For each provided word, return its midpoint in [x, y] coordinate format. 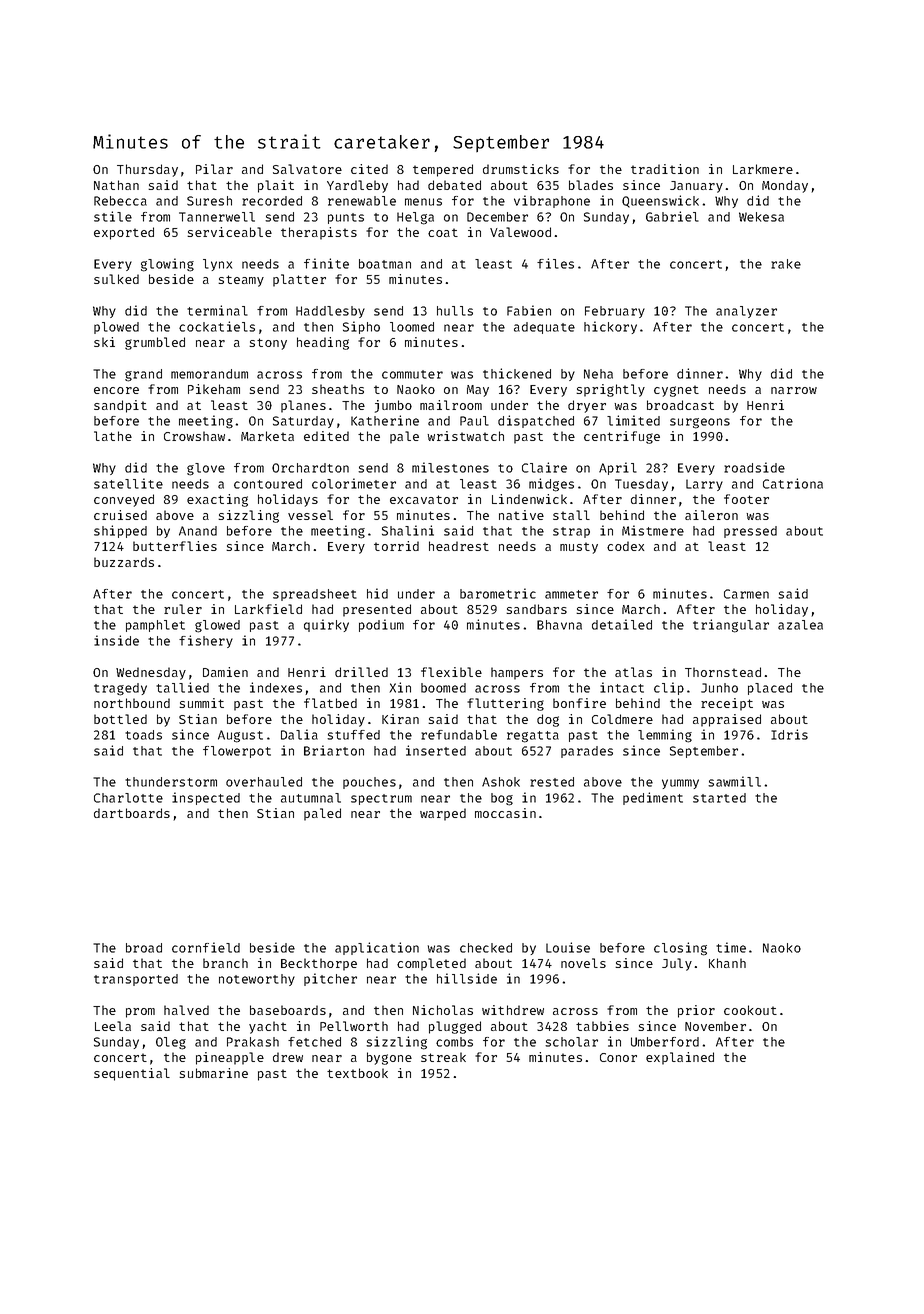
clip [669, 688]
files [555, 263]
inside [116, 640]
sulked [116, 279]
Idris [789, 734]
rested [552, 782]
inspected [206, 798]
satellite [128, 483]
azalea [800, 625]
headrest [459, 546]
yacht [268, 1027]
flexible [451, 672]
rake [786, 264]
